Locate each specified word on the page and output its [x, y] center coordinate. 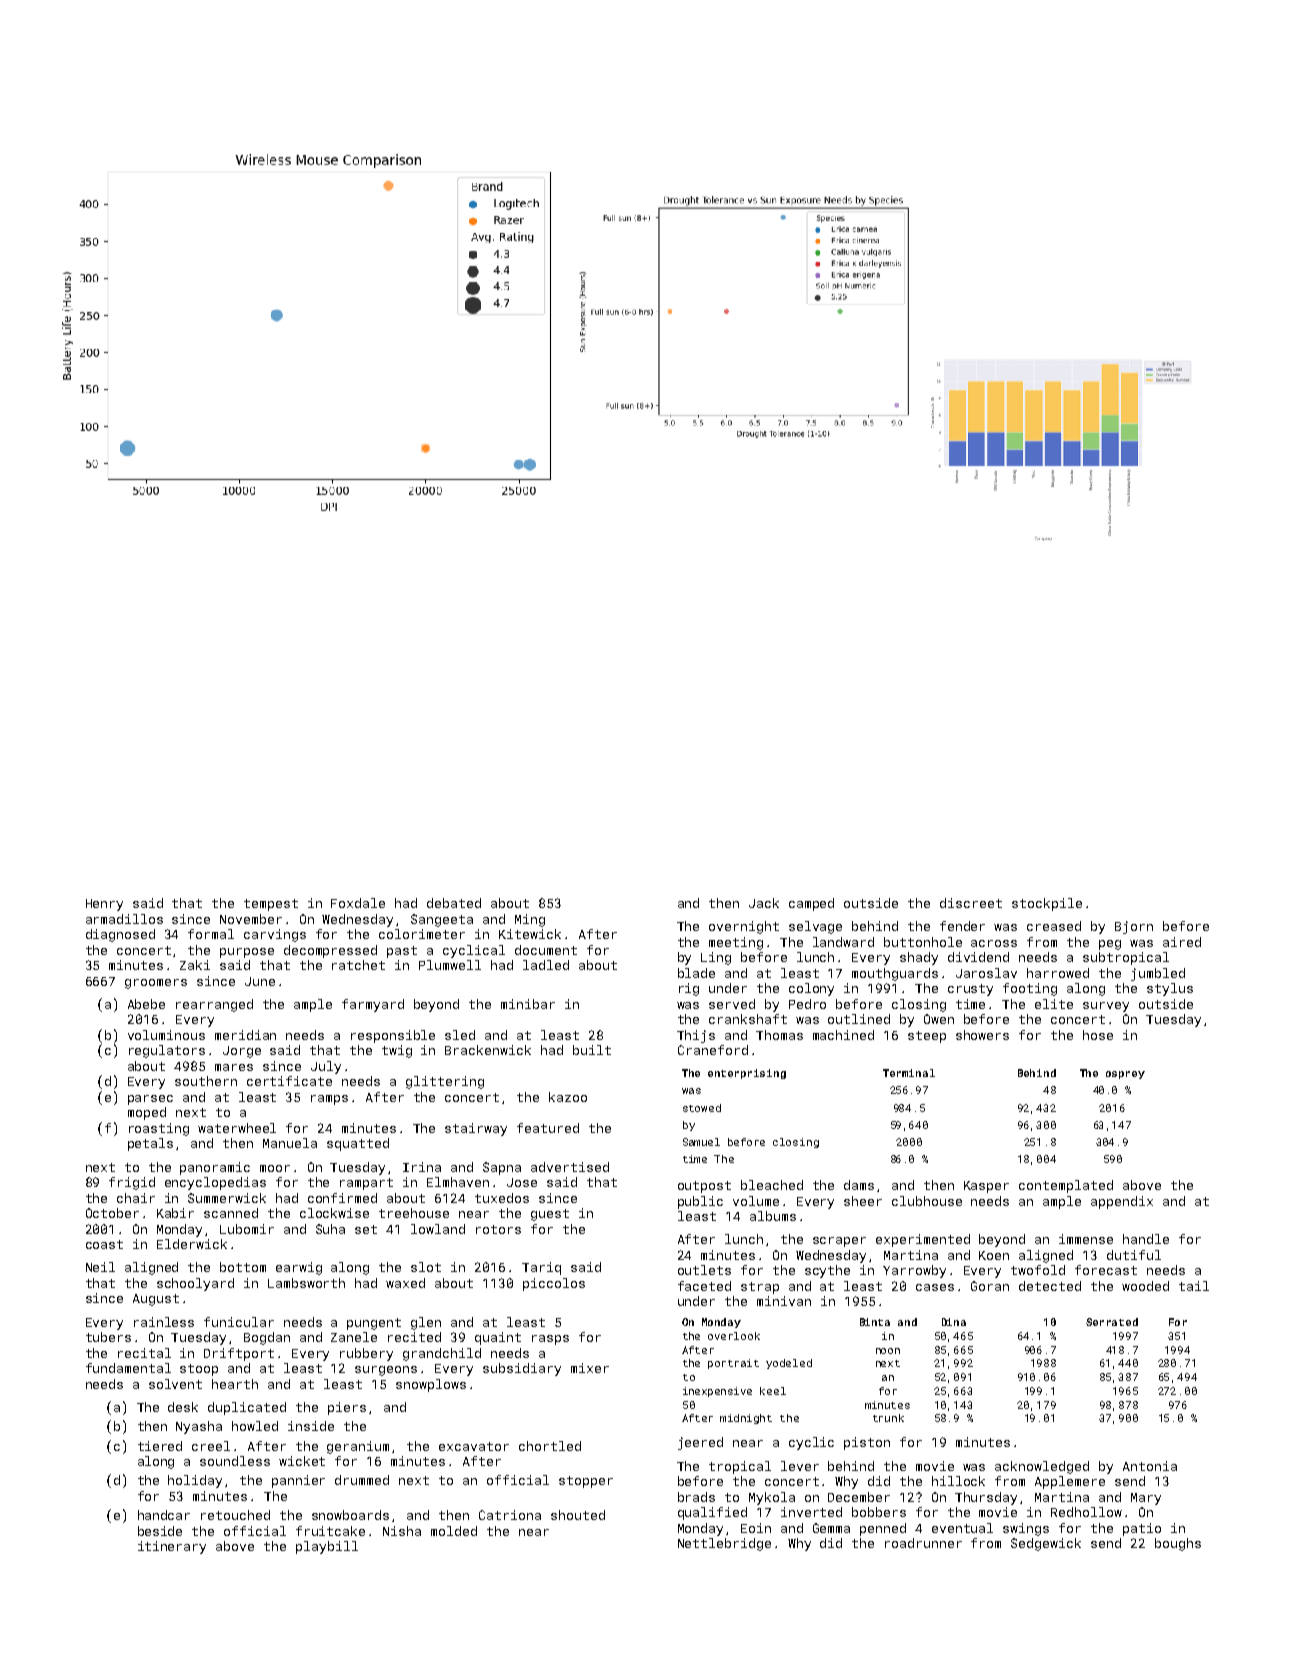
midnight [746, 1419]
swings [1026, 1529]
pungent [374, 1324]
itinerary [172, 1547]
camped [811, 904]
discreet [971, 903]
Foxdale [358, 903]
